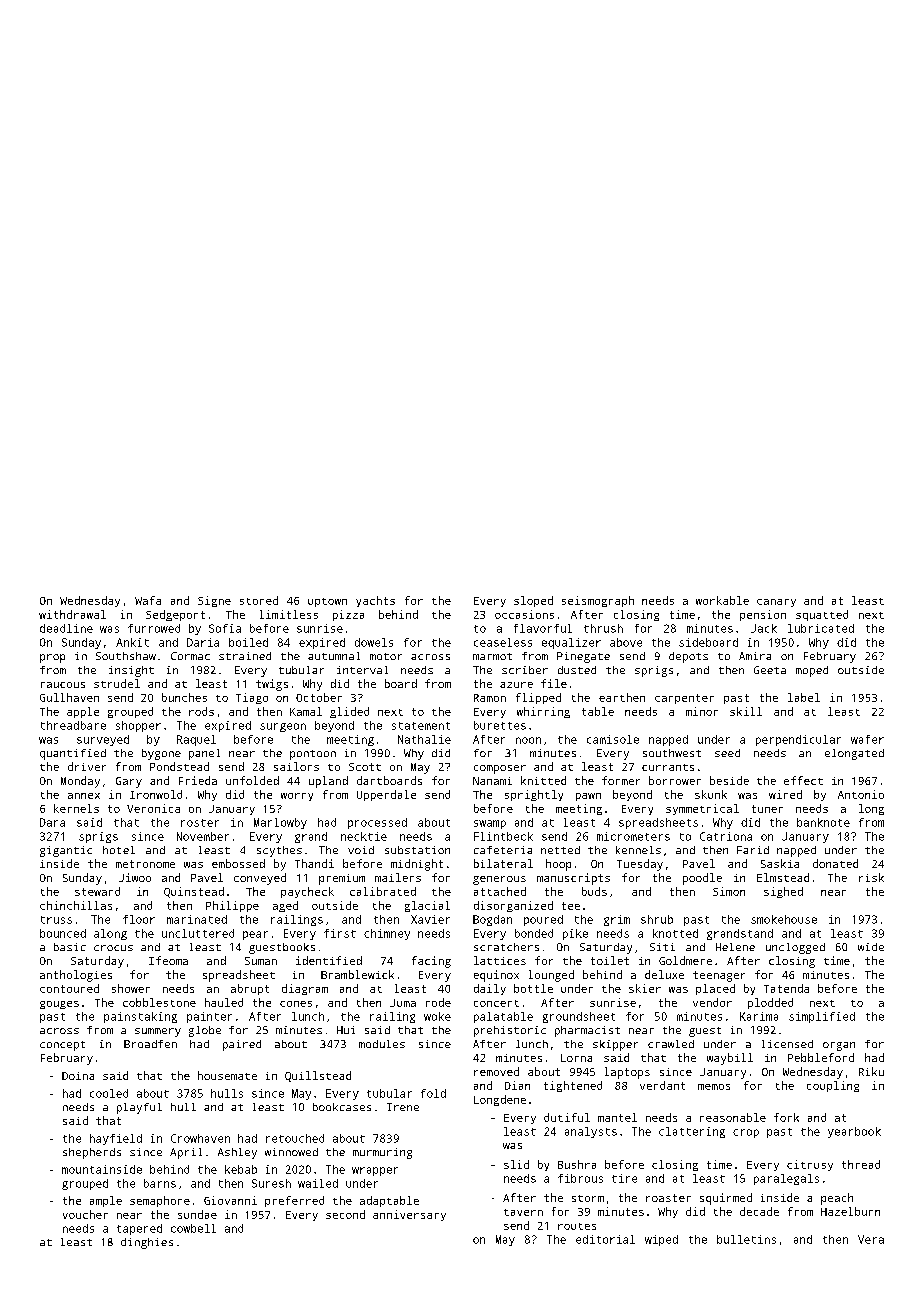  I want to click on Wafa, so click(148, 600).
